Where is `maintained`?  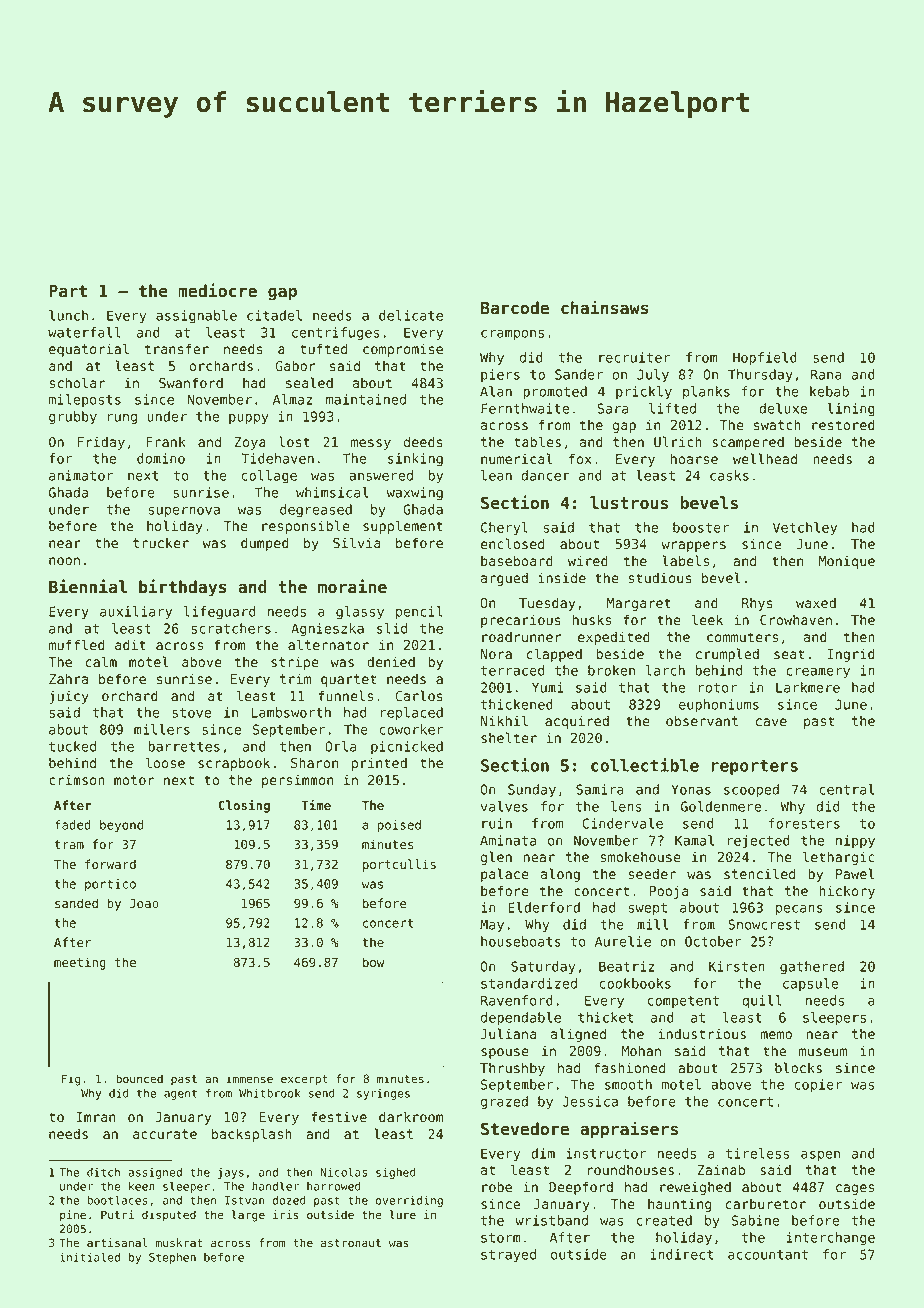 maintained is located at coordinates (366, 399).
